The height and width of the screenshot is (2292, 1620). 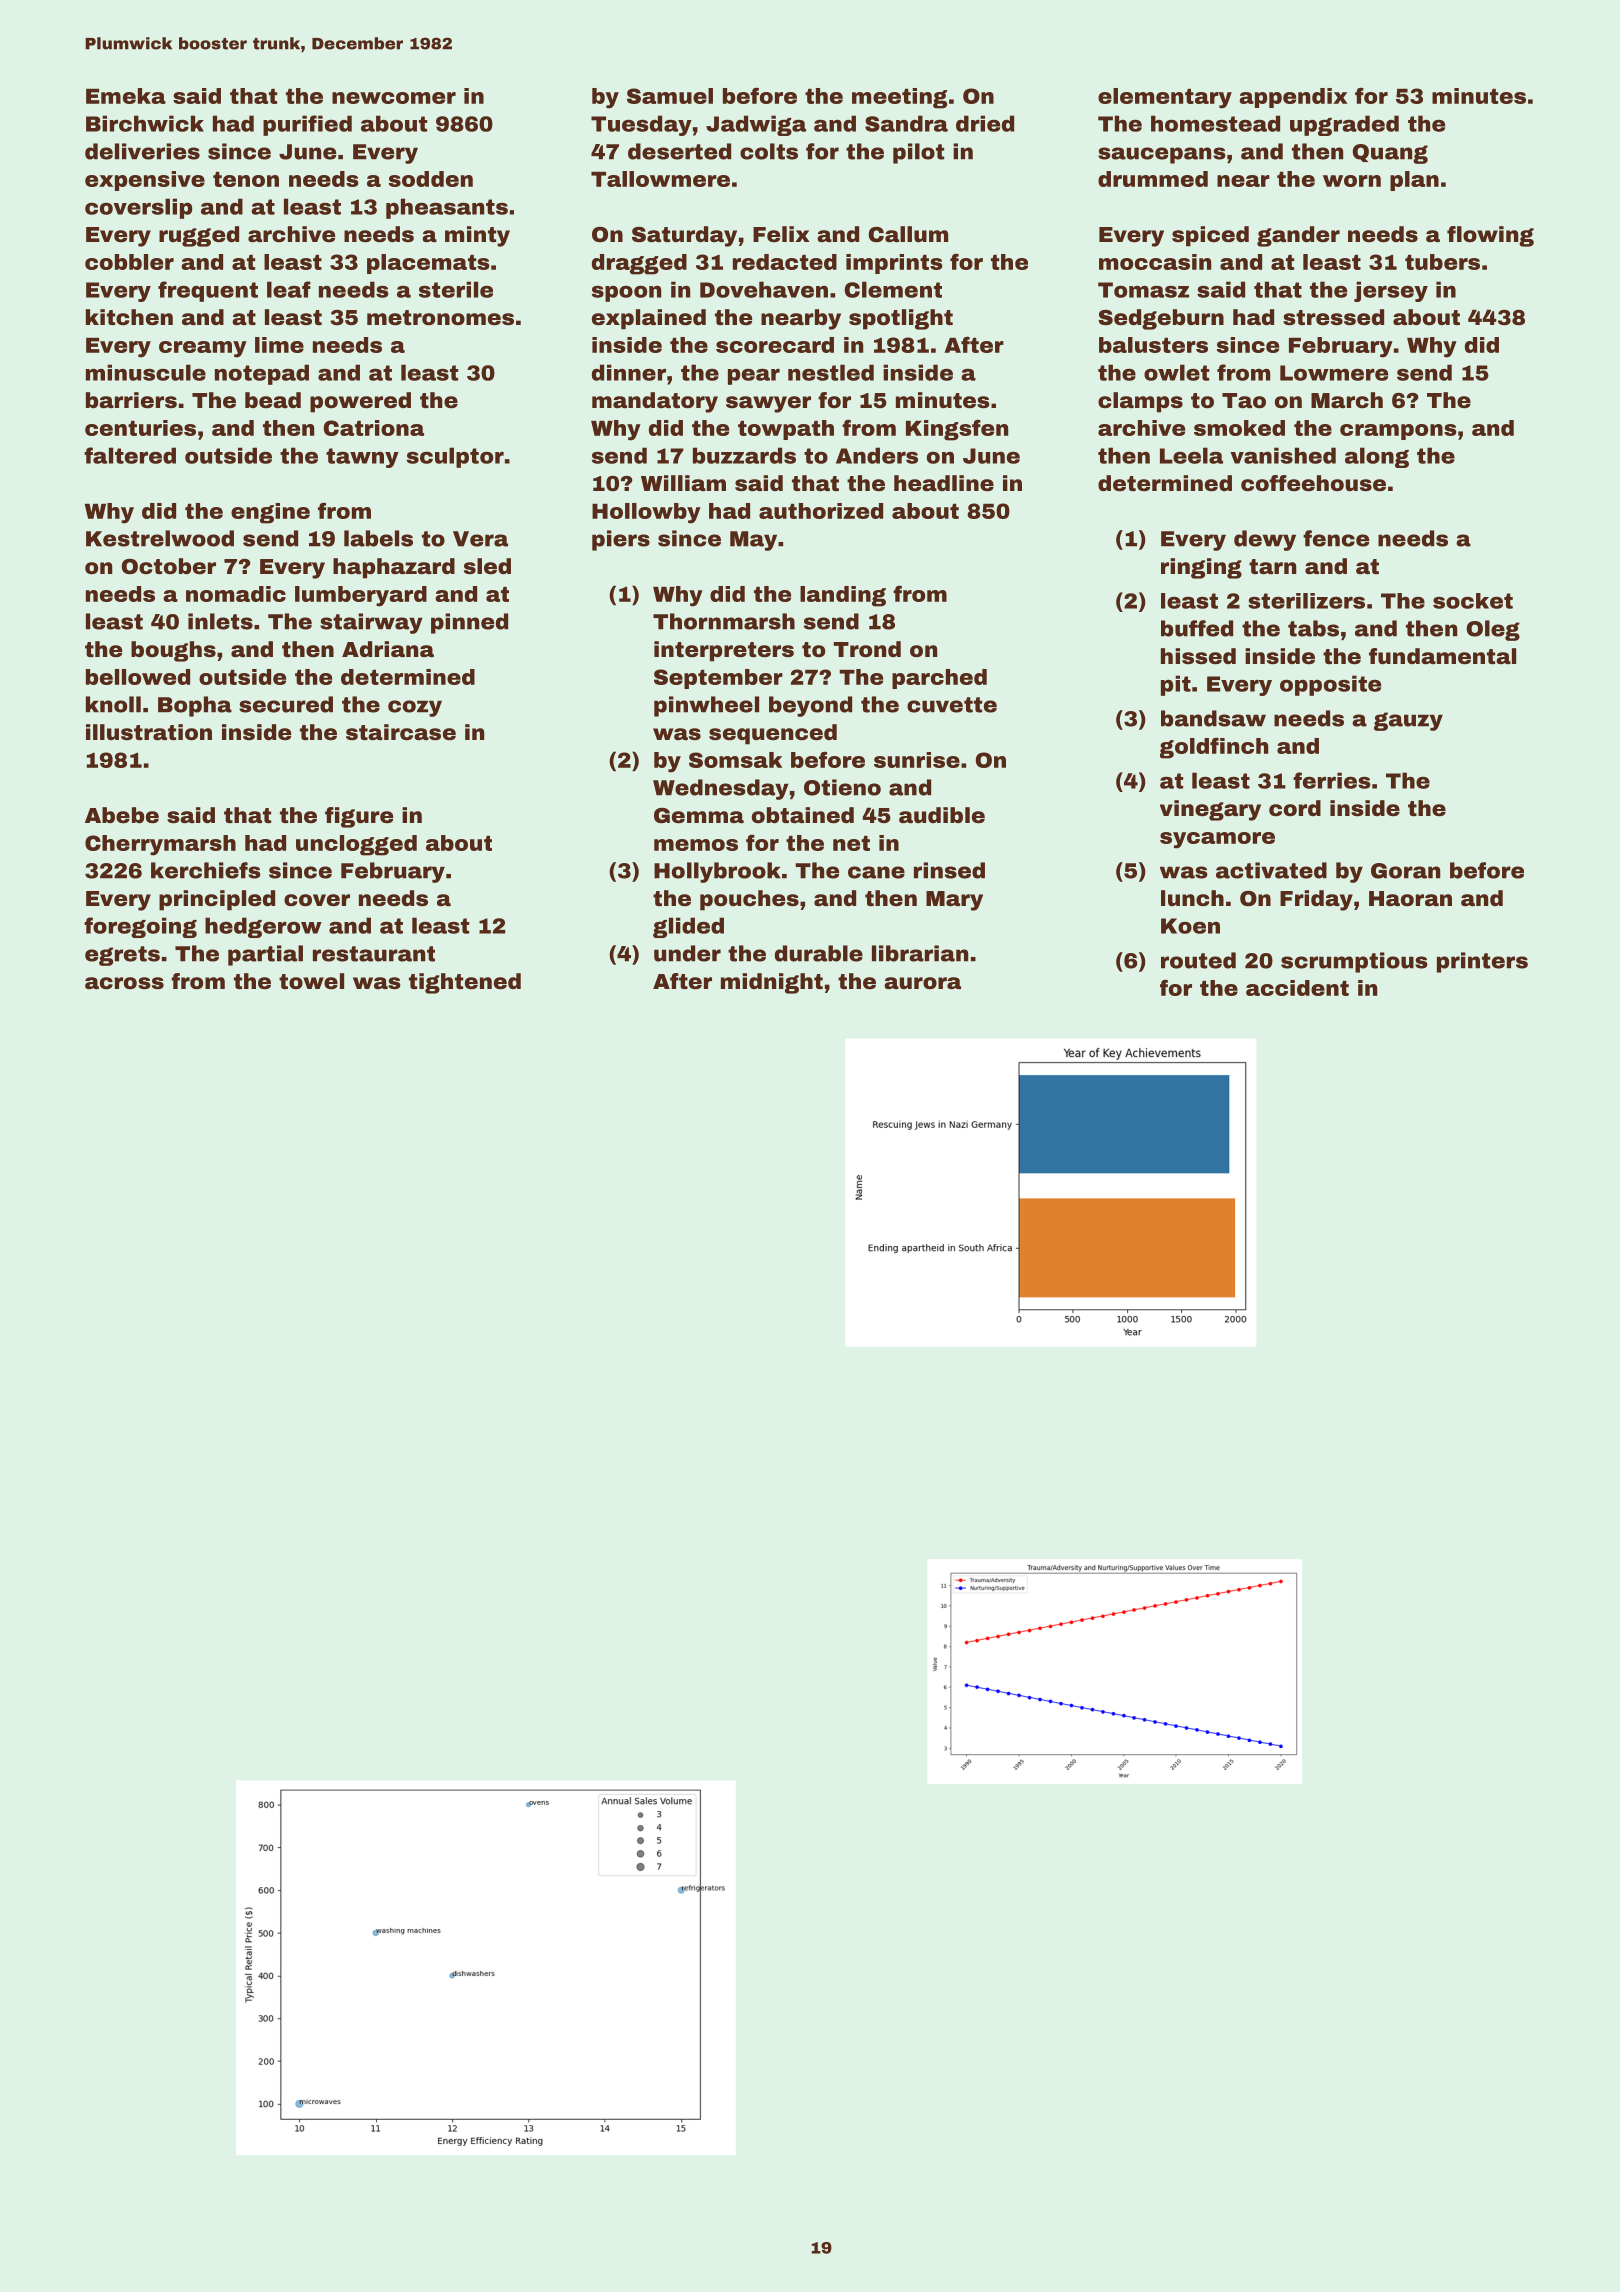 What do you see at coordinates (670, 96) in the screenshot?
I see `Samuel` at bounding box center [670, 96].
